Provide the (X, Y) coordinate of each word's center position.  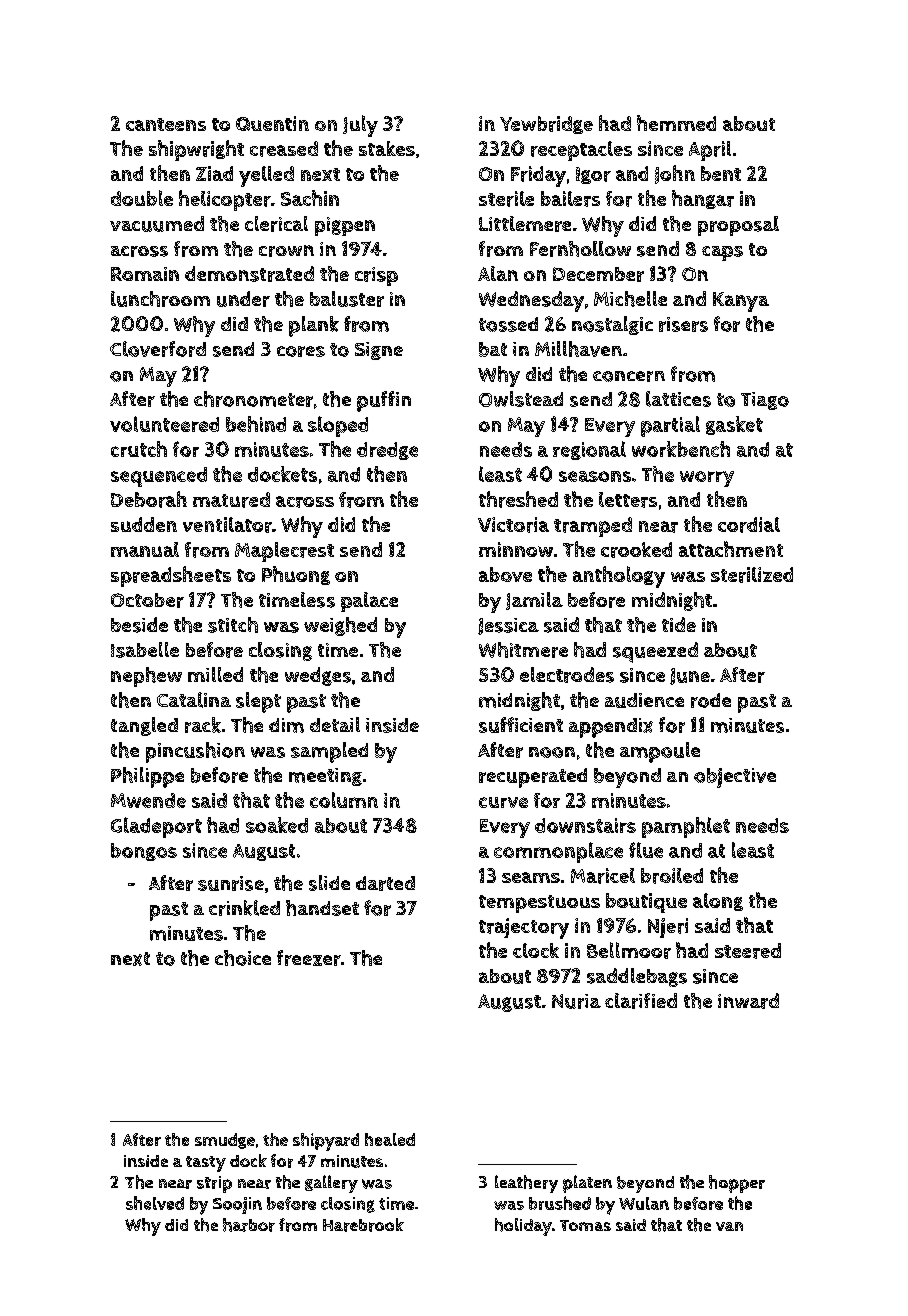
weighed (340, 626)
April (710, 151)
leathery (526, 1184)
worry (707, 479)
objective (735, 778)
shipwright (196, 150)
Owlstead (521, 399)
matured (231, 500)
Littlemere (525, 224)
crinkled (244, 908)
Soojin (237, 1205)
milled (215, 674)
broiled (672, 876)
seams (531, 877)
